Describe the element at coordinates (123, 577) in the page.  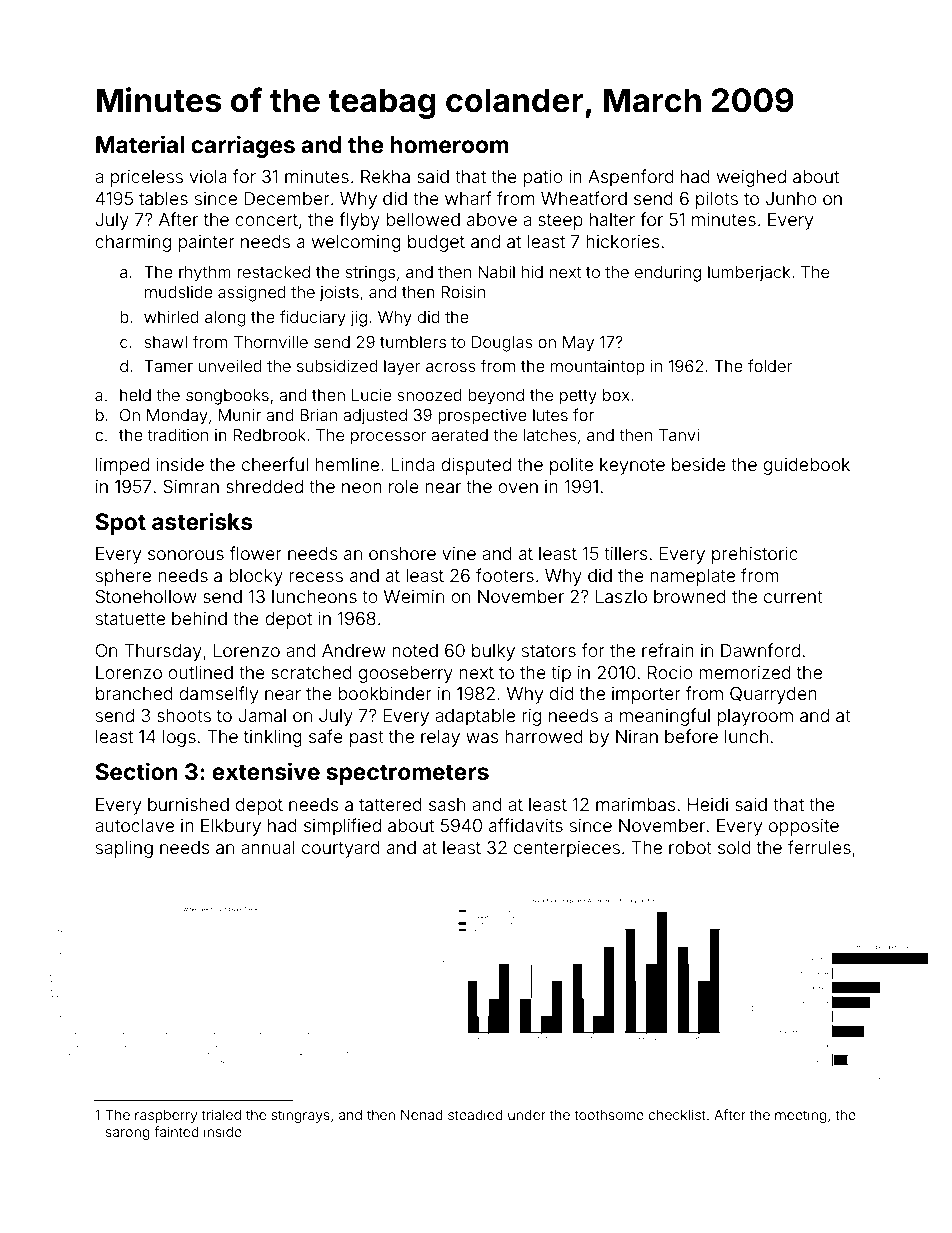
I see `sphere` at that location.
